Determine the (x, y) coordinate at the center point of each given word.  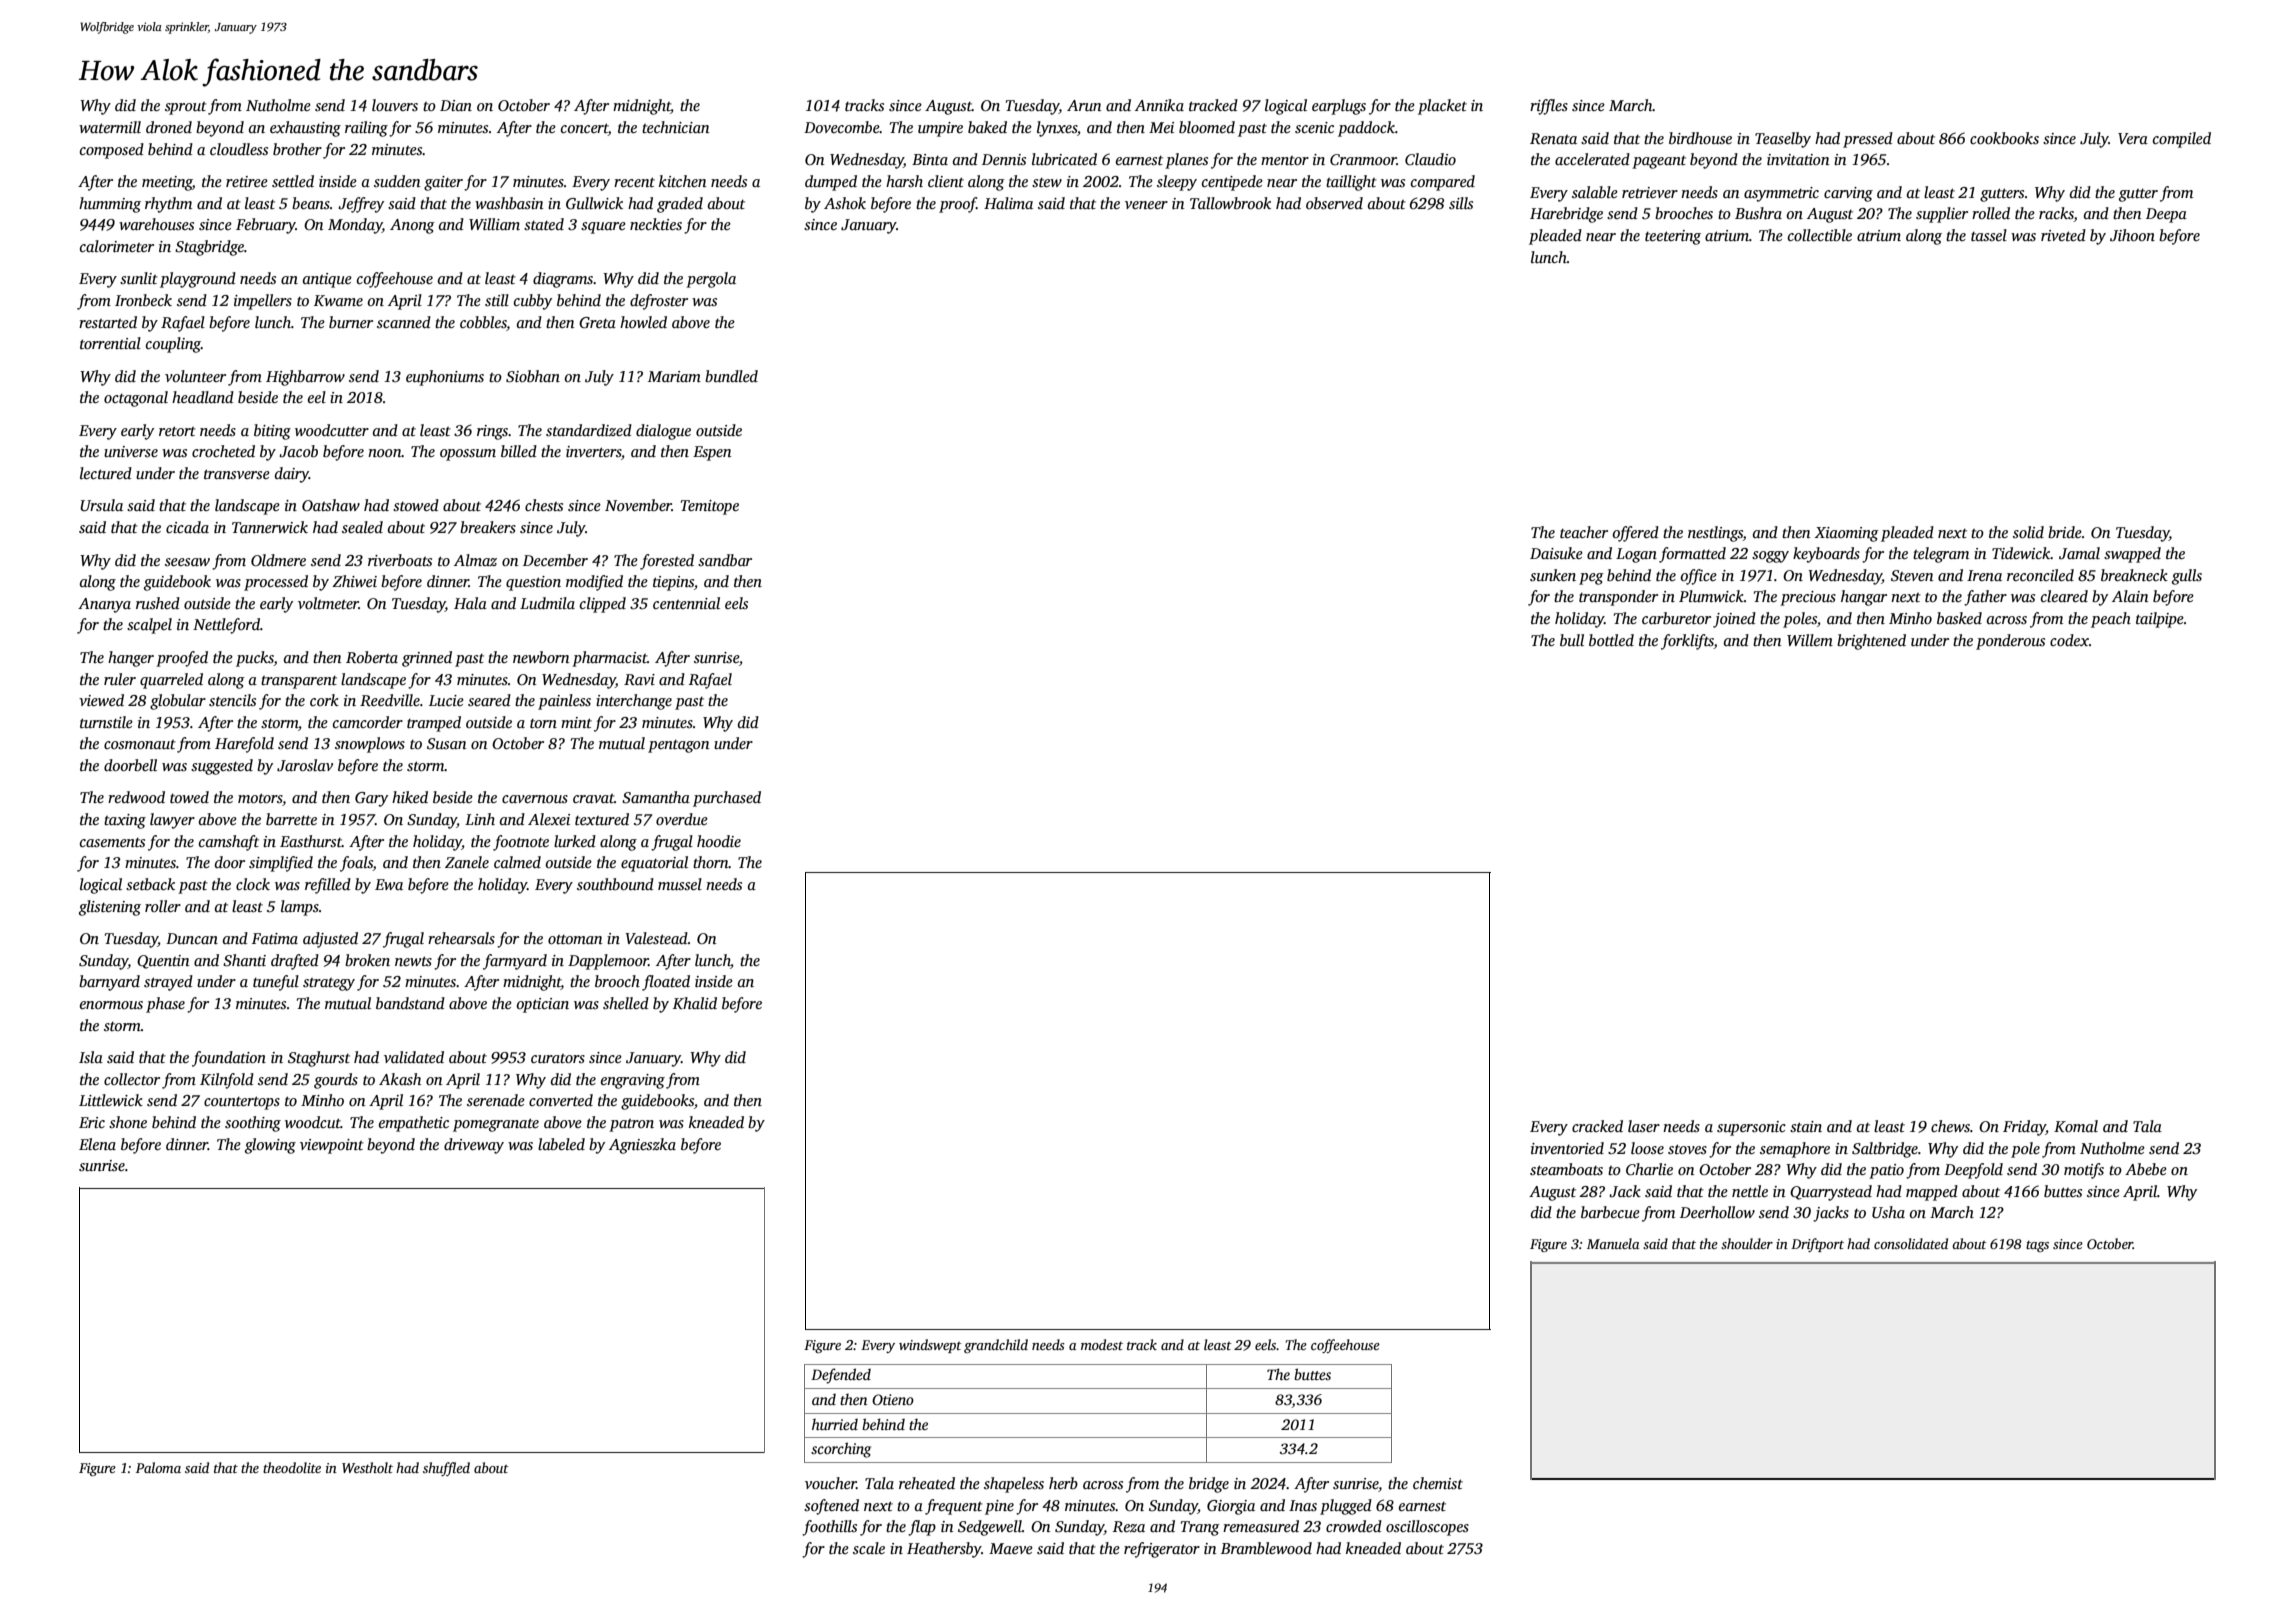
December (555, 560)
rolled (1991, 213)
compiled (2182, 140)
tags (2037, 1246)
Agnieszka (642, 1146)
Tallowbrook (1230, 203)
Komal (2076, 1126)
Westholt (367, 1467)
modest (1102, 1344)
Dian (456, 105)
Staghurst (319, 1059)
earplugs (1339, 107)
